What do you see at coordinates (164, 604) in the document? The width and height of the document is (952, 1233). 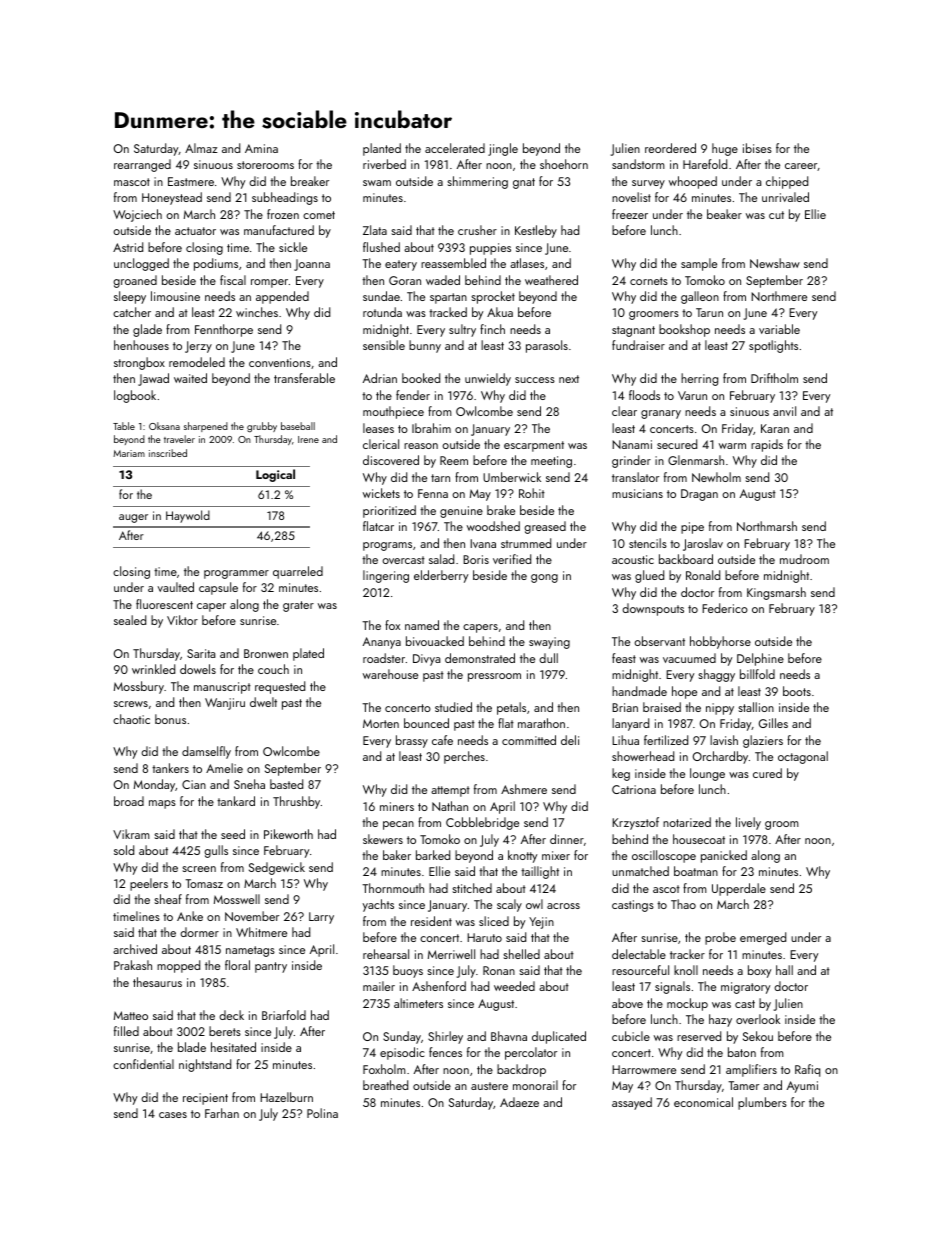 I see `fluorescent` at bounding box center [164, 604].
